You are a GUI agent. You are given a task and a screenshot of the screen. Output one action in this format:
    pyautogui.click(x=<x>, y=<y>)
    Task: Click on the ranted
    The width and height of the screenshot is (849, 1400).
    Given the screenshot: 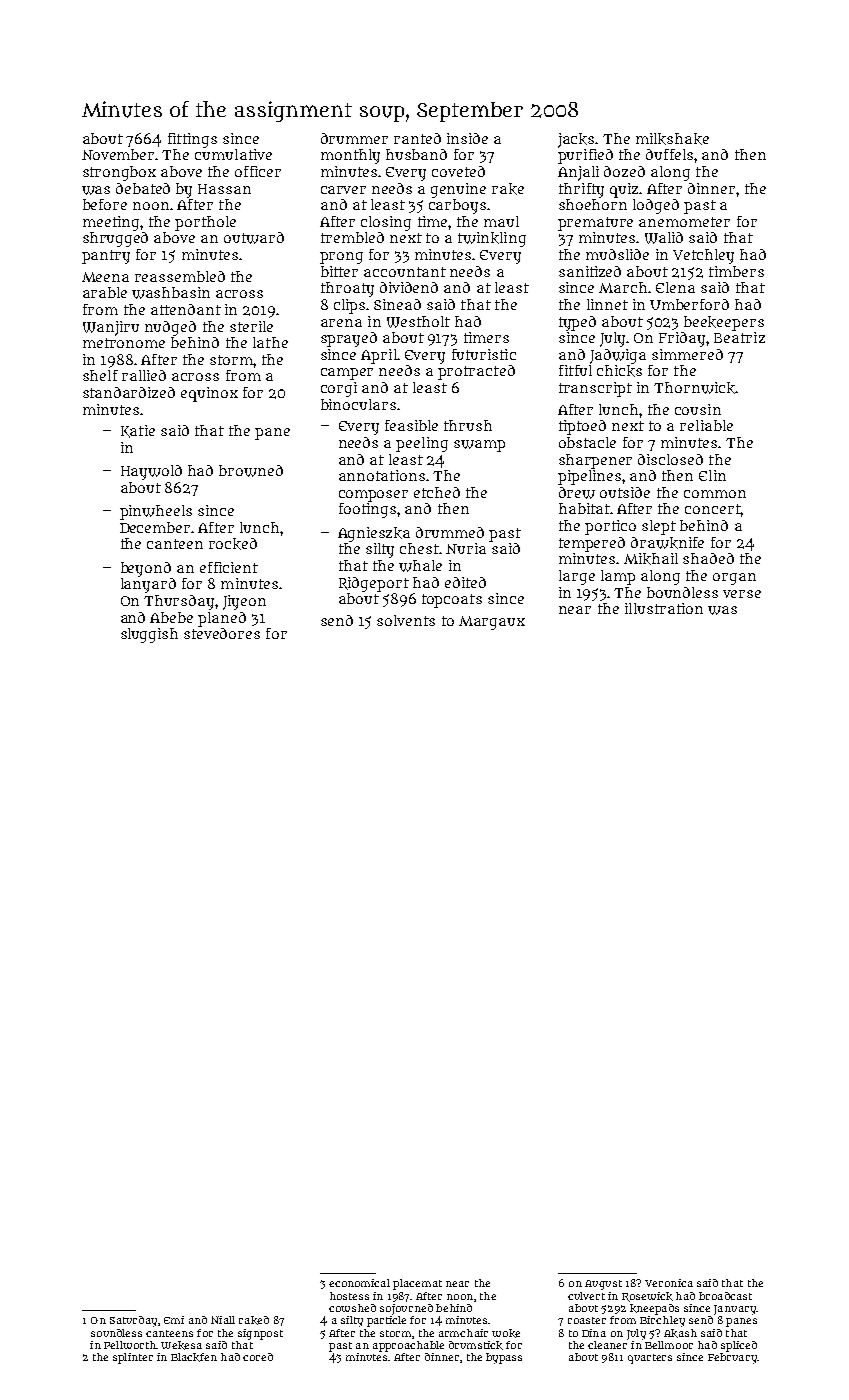 What is the action you would take?
    pyautogui.click(x=417, y=138)
